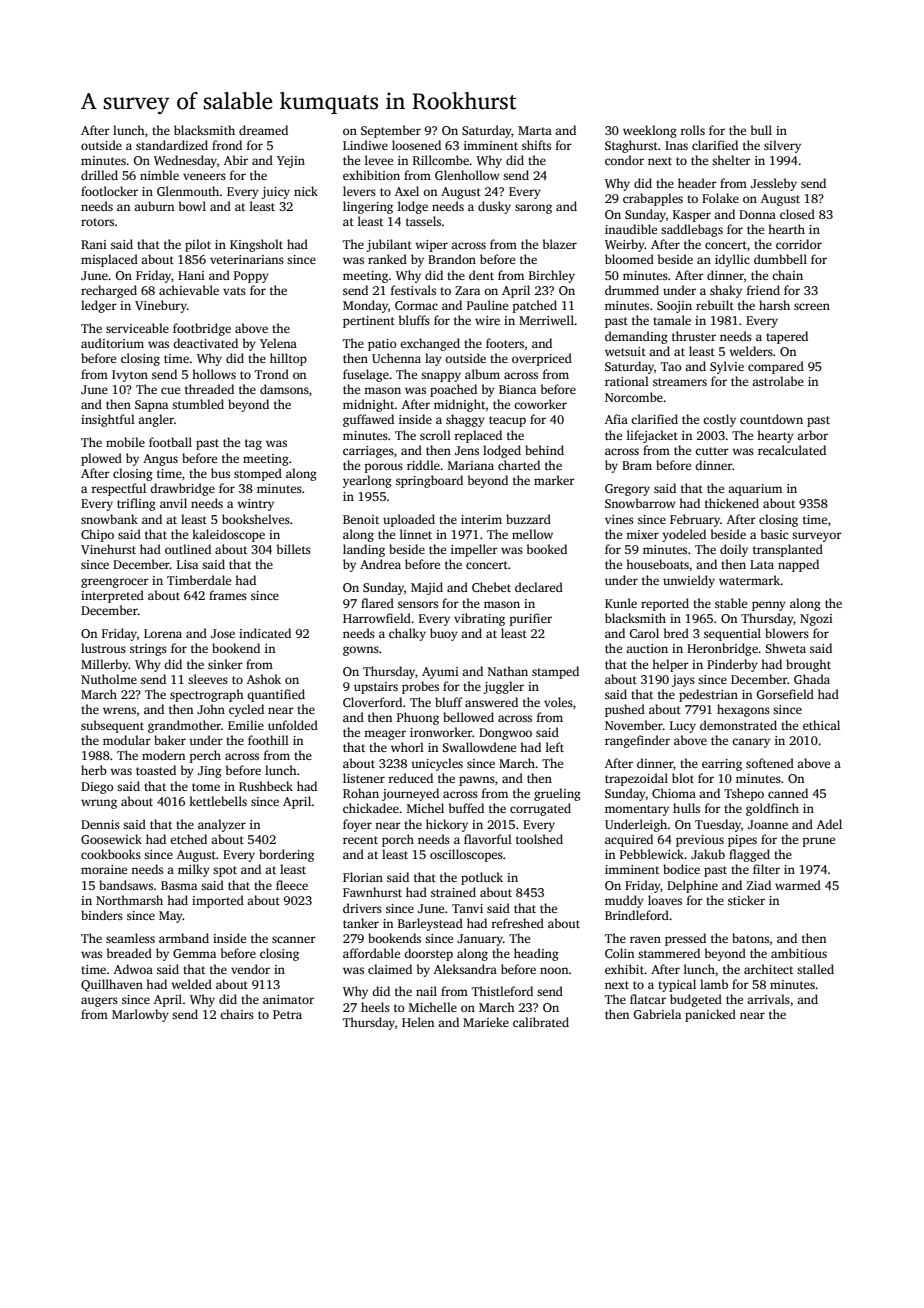 The height and width of the page is (1308, 924). Describe the element at coordinates (778, 381) in the page. I see `astrolabe` at that location.
